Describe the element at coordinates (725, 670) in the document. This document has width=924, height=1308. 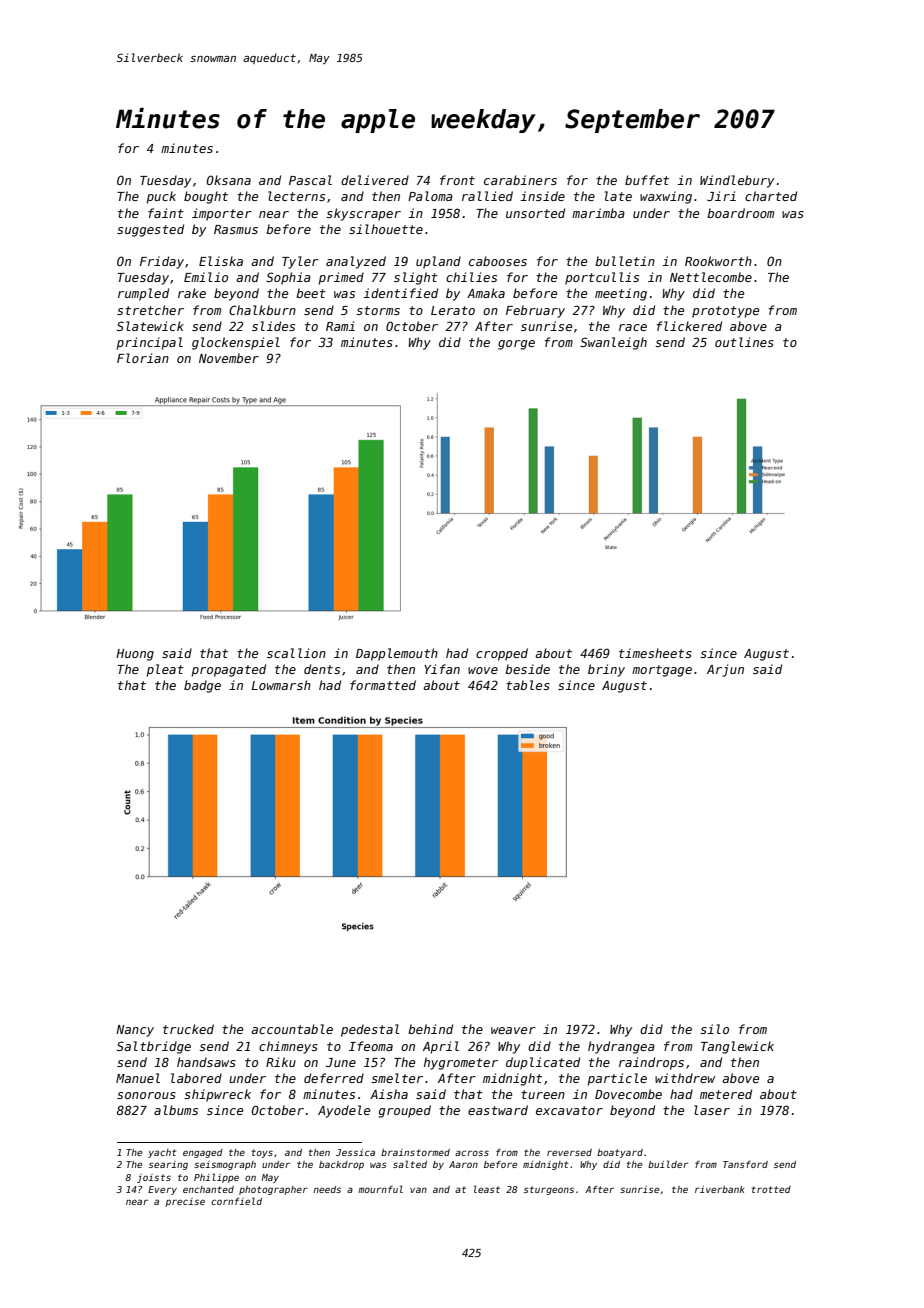
I see `Arjun` at that location.
